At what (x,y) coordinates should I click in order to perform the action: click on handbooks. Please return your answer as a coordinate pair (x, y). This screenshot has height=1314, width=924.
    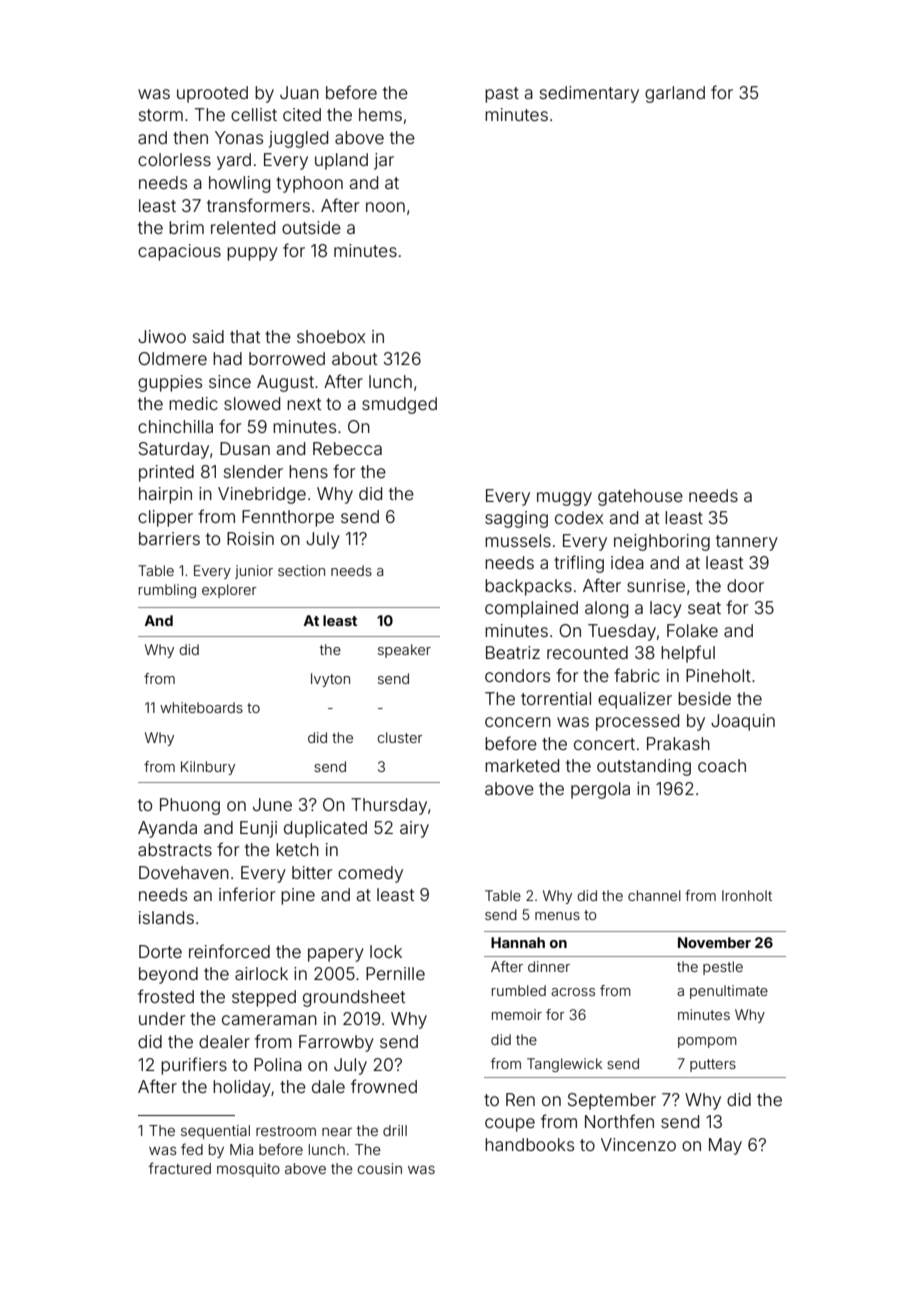
    Looking at the image, I should click on (529, 1144).
